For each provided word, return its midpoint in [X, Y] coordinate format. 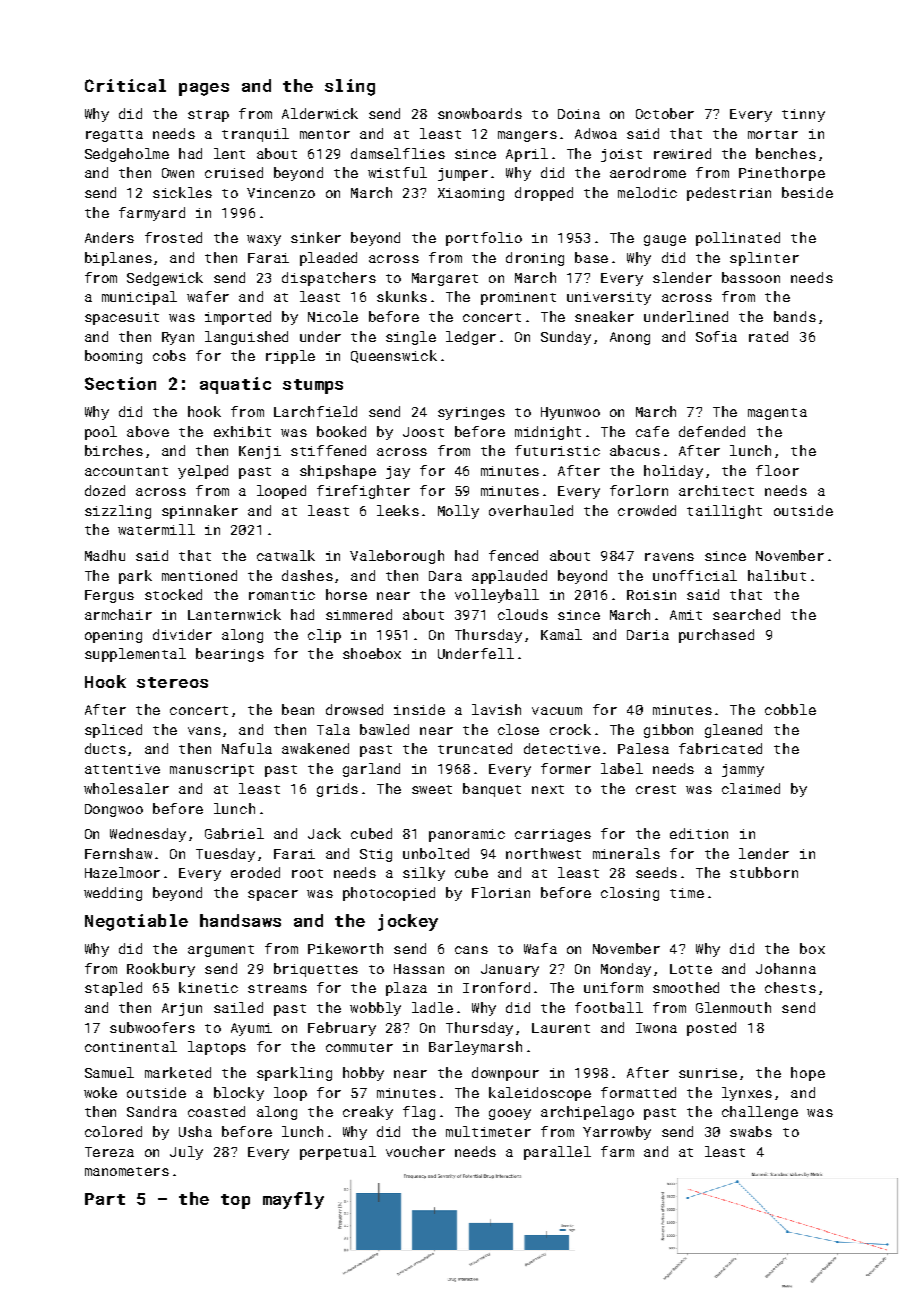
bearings [230, 655]
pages [204, 89]
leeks [398, 510]
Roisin [651, 595]
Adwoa [596, 133]
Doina [579, 114]
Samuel [109, 1072]
